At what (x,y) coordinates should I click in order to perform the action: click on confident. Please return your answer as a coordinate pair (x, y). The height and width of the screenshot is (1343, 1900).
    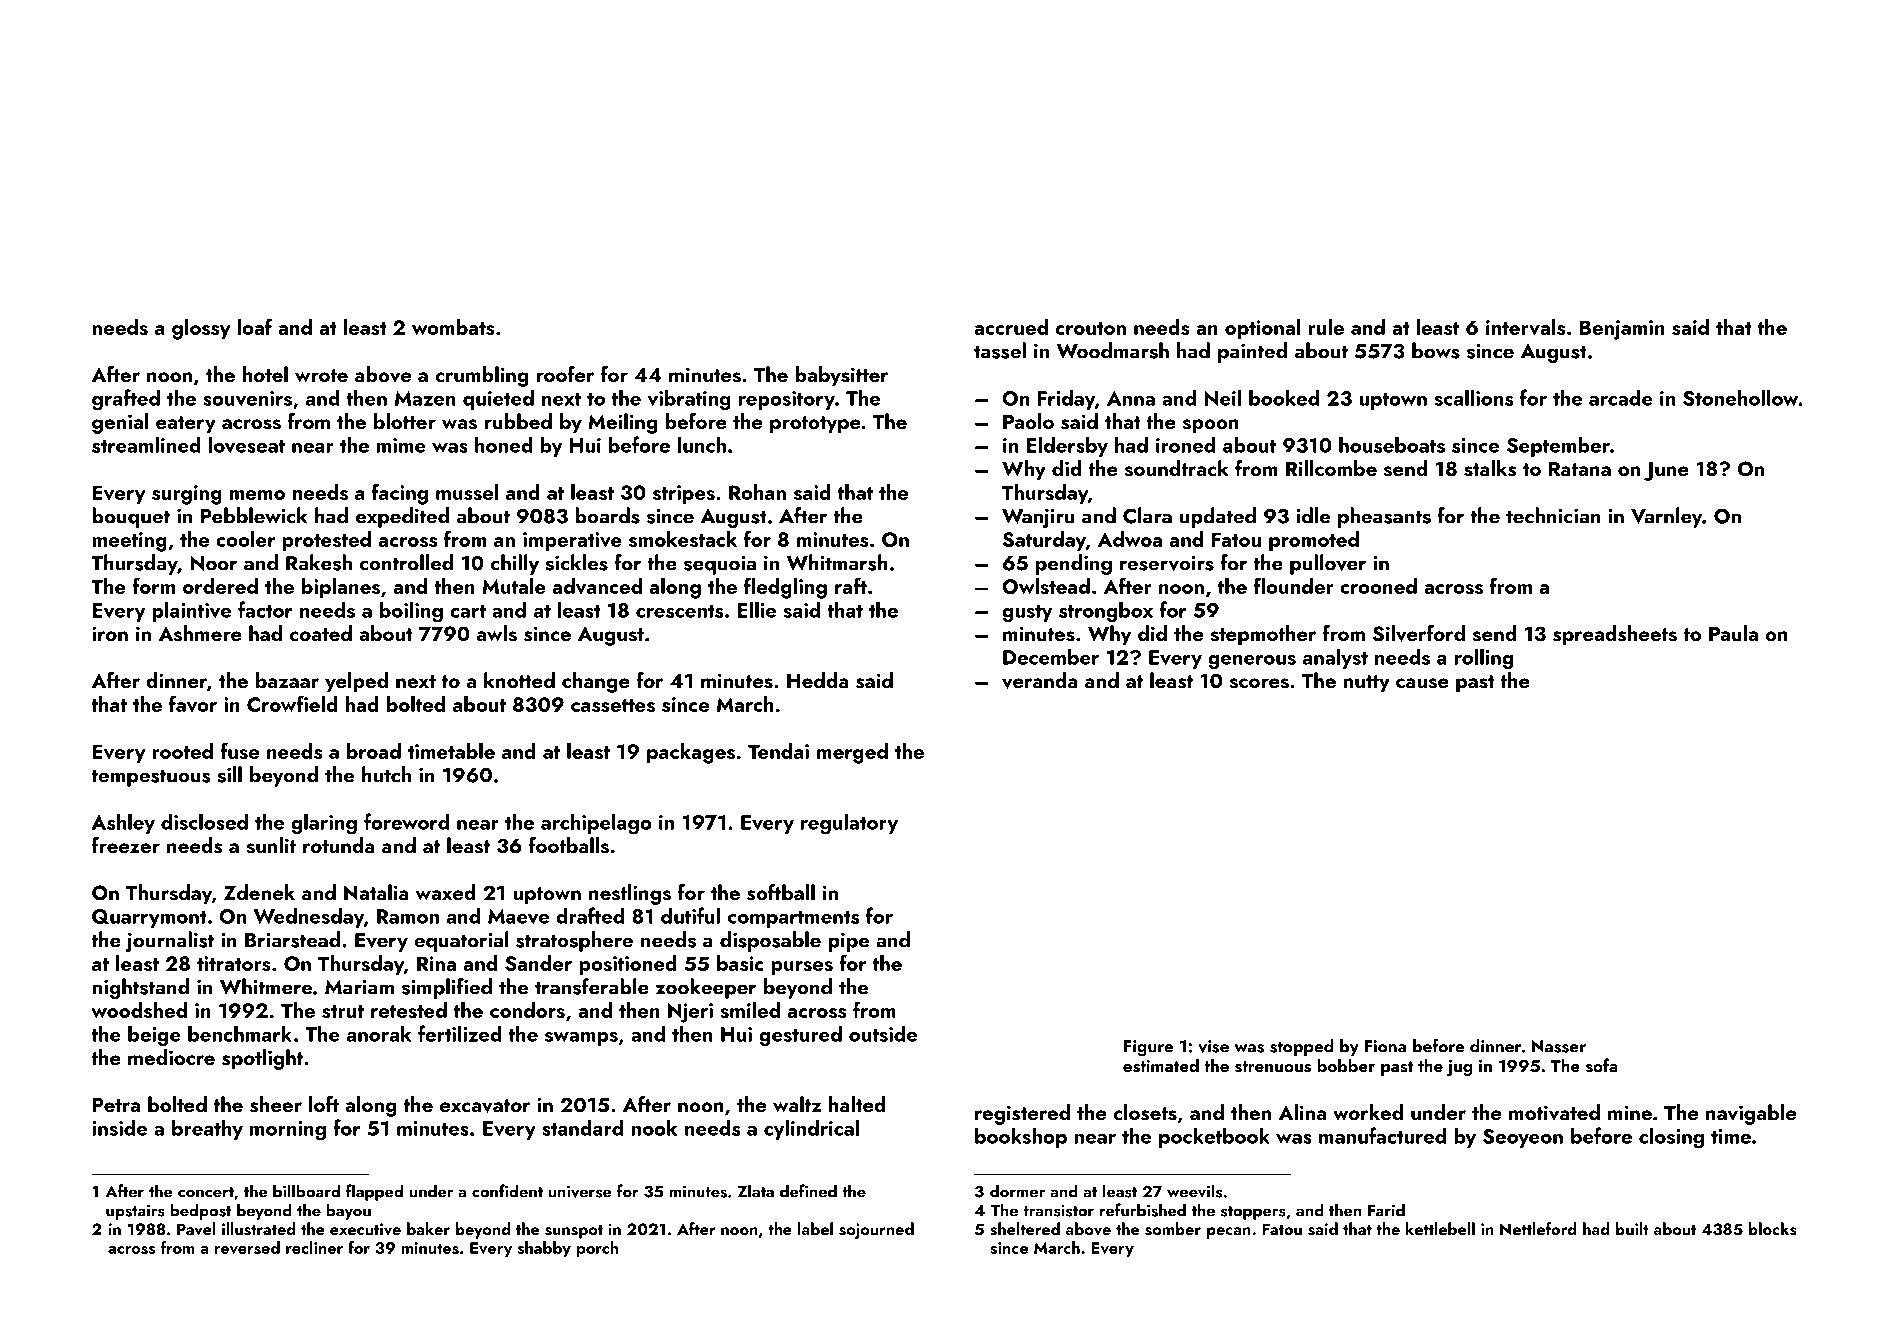
    Looking at the image, I should click on (507, 1191).
